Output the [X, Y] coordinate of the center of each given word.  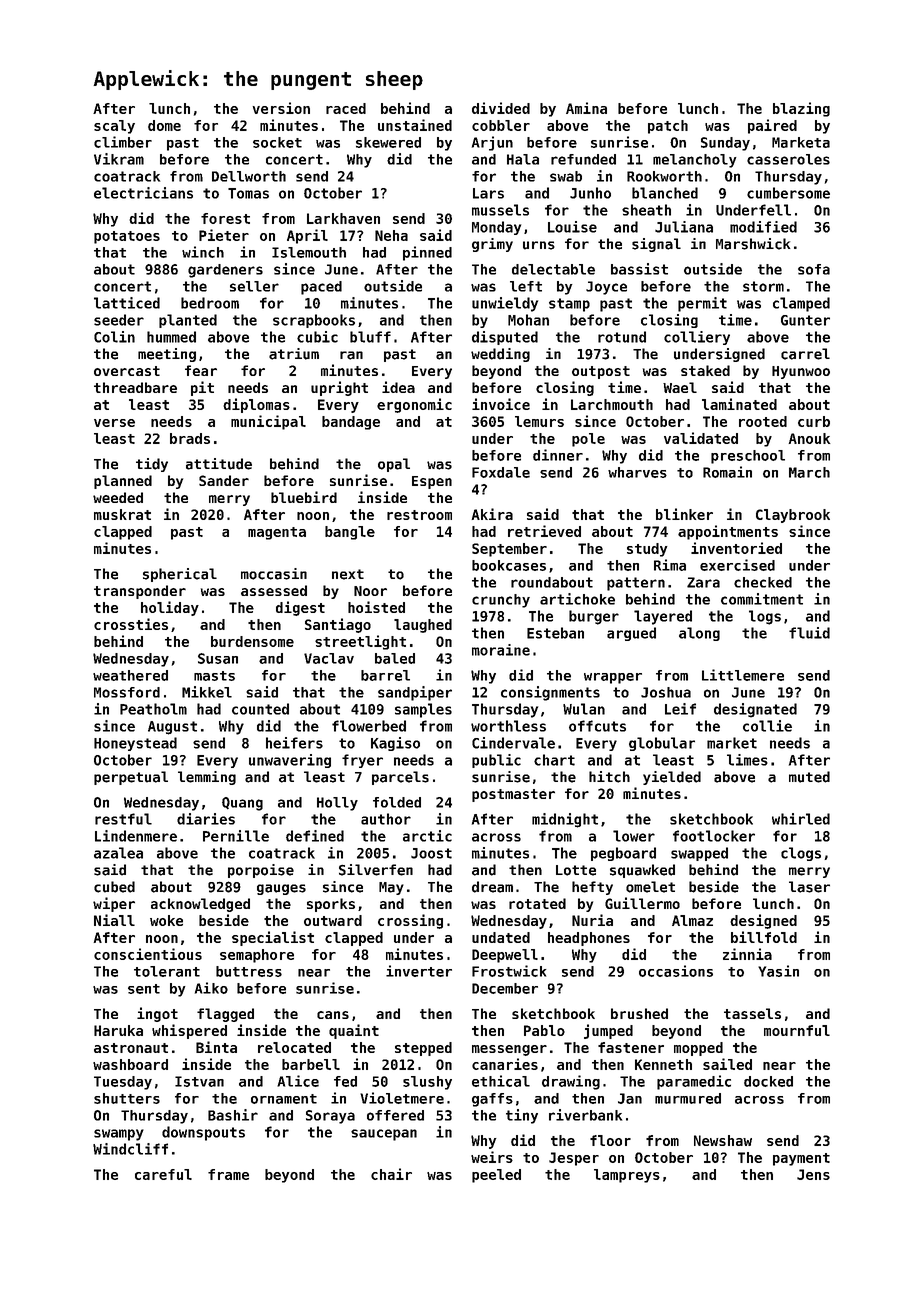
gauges [281, 889]
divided [501, 108]
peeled [496, 1176]
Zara [703, 582]
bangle [350, 533]
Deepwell [505, 956]
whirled [801, 819]
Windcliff [130, 1149]
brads [190, 438]
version [281, 108]
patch [668, 127]
